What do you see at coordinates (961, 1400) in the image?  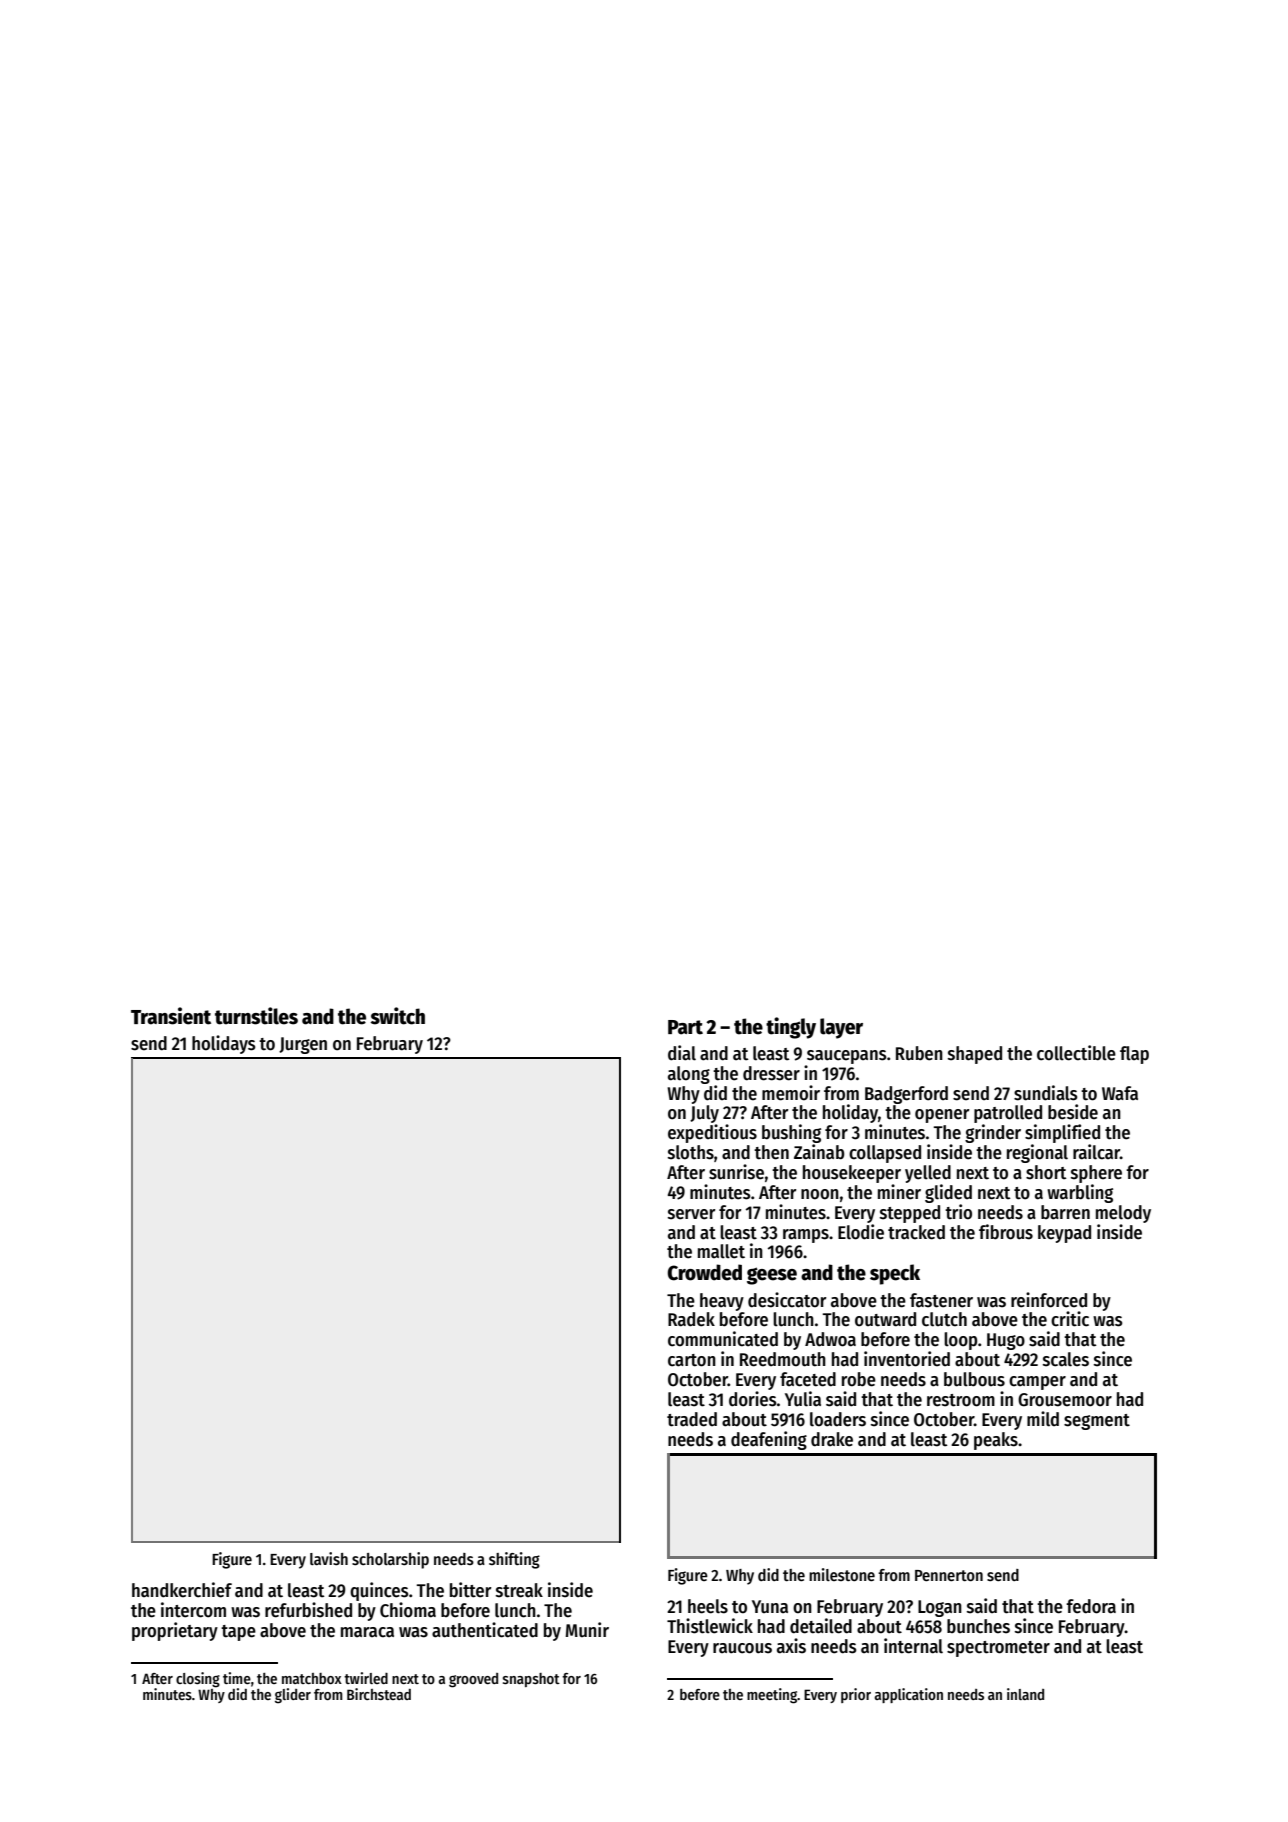 I see `restroom` at bounding box center [961, 1400].
